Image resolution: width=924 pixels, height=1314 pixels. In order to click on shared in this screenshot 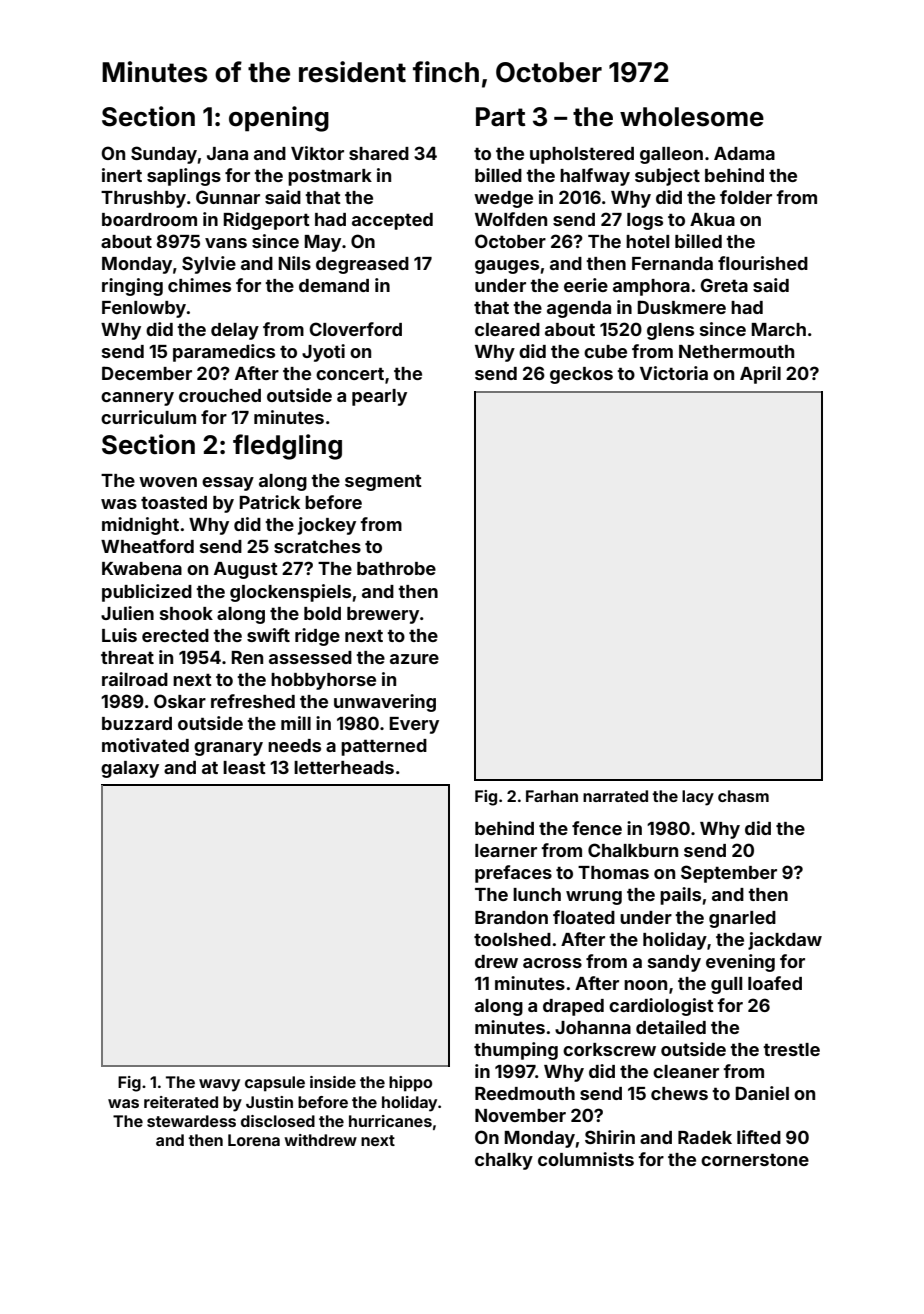, I will do `click(379, 153)`.
